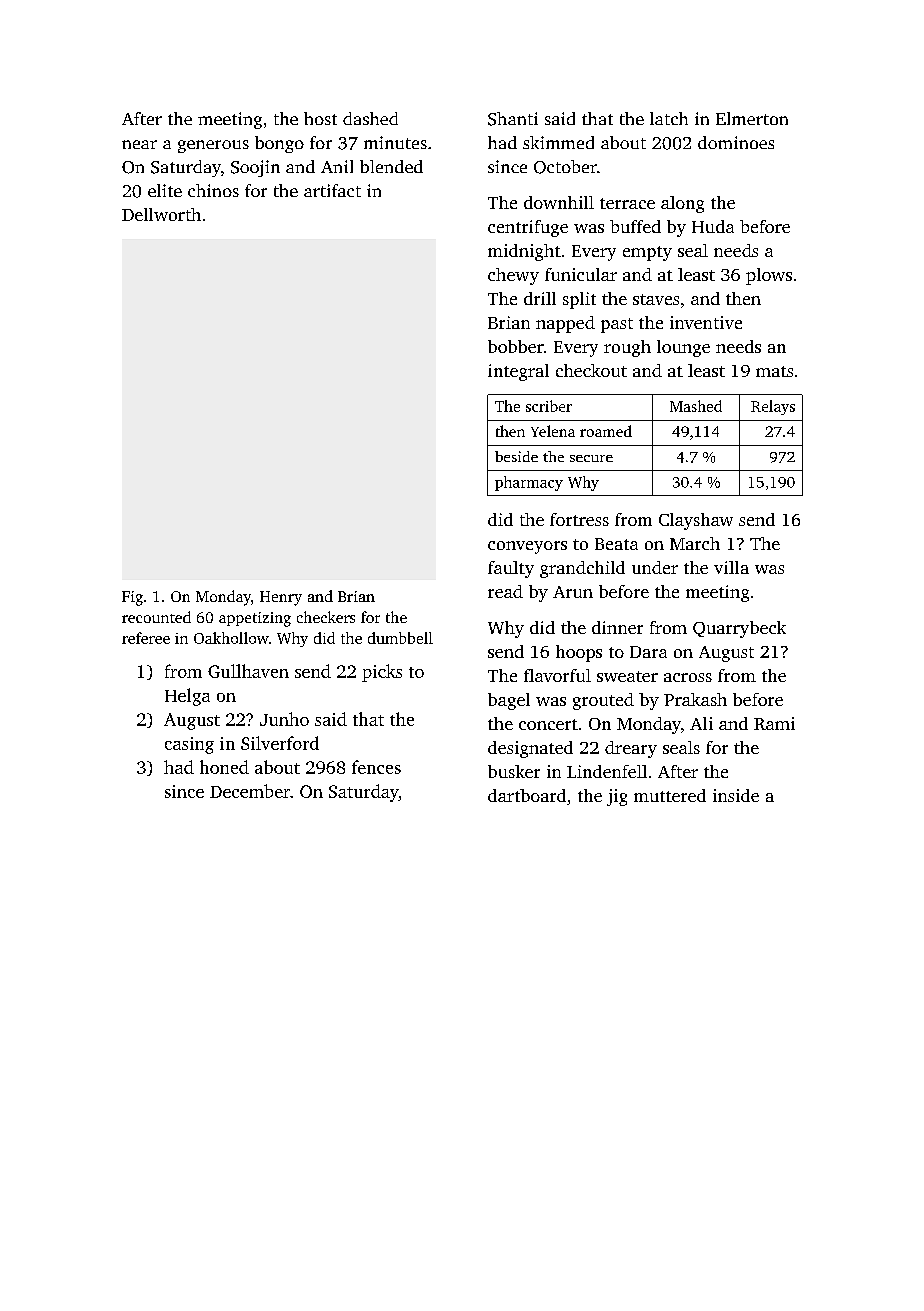 The height and width of the screenshot is (1311, 924). What do you see at coordinates (647, 253) in the screenshot?
I see `empty` at bounding box center [647, 253].
